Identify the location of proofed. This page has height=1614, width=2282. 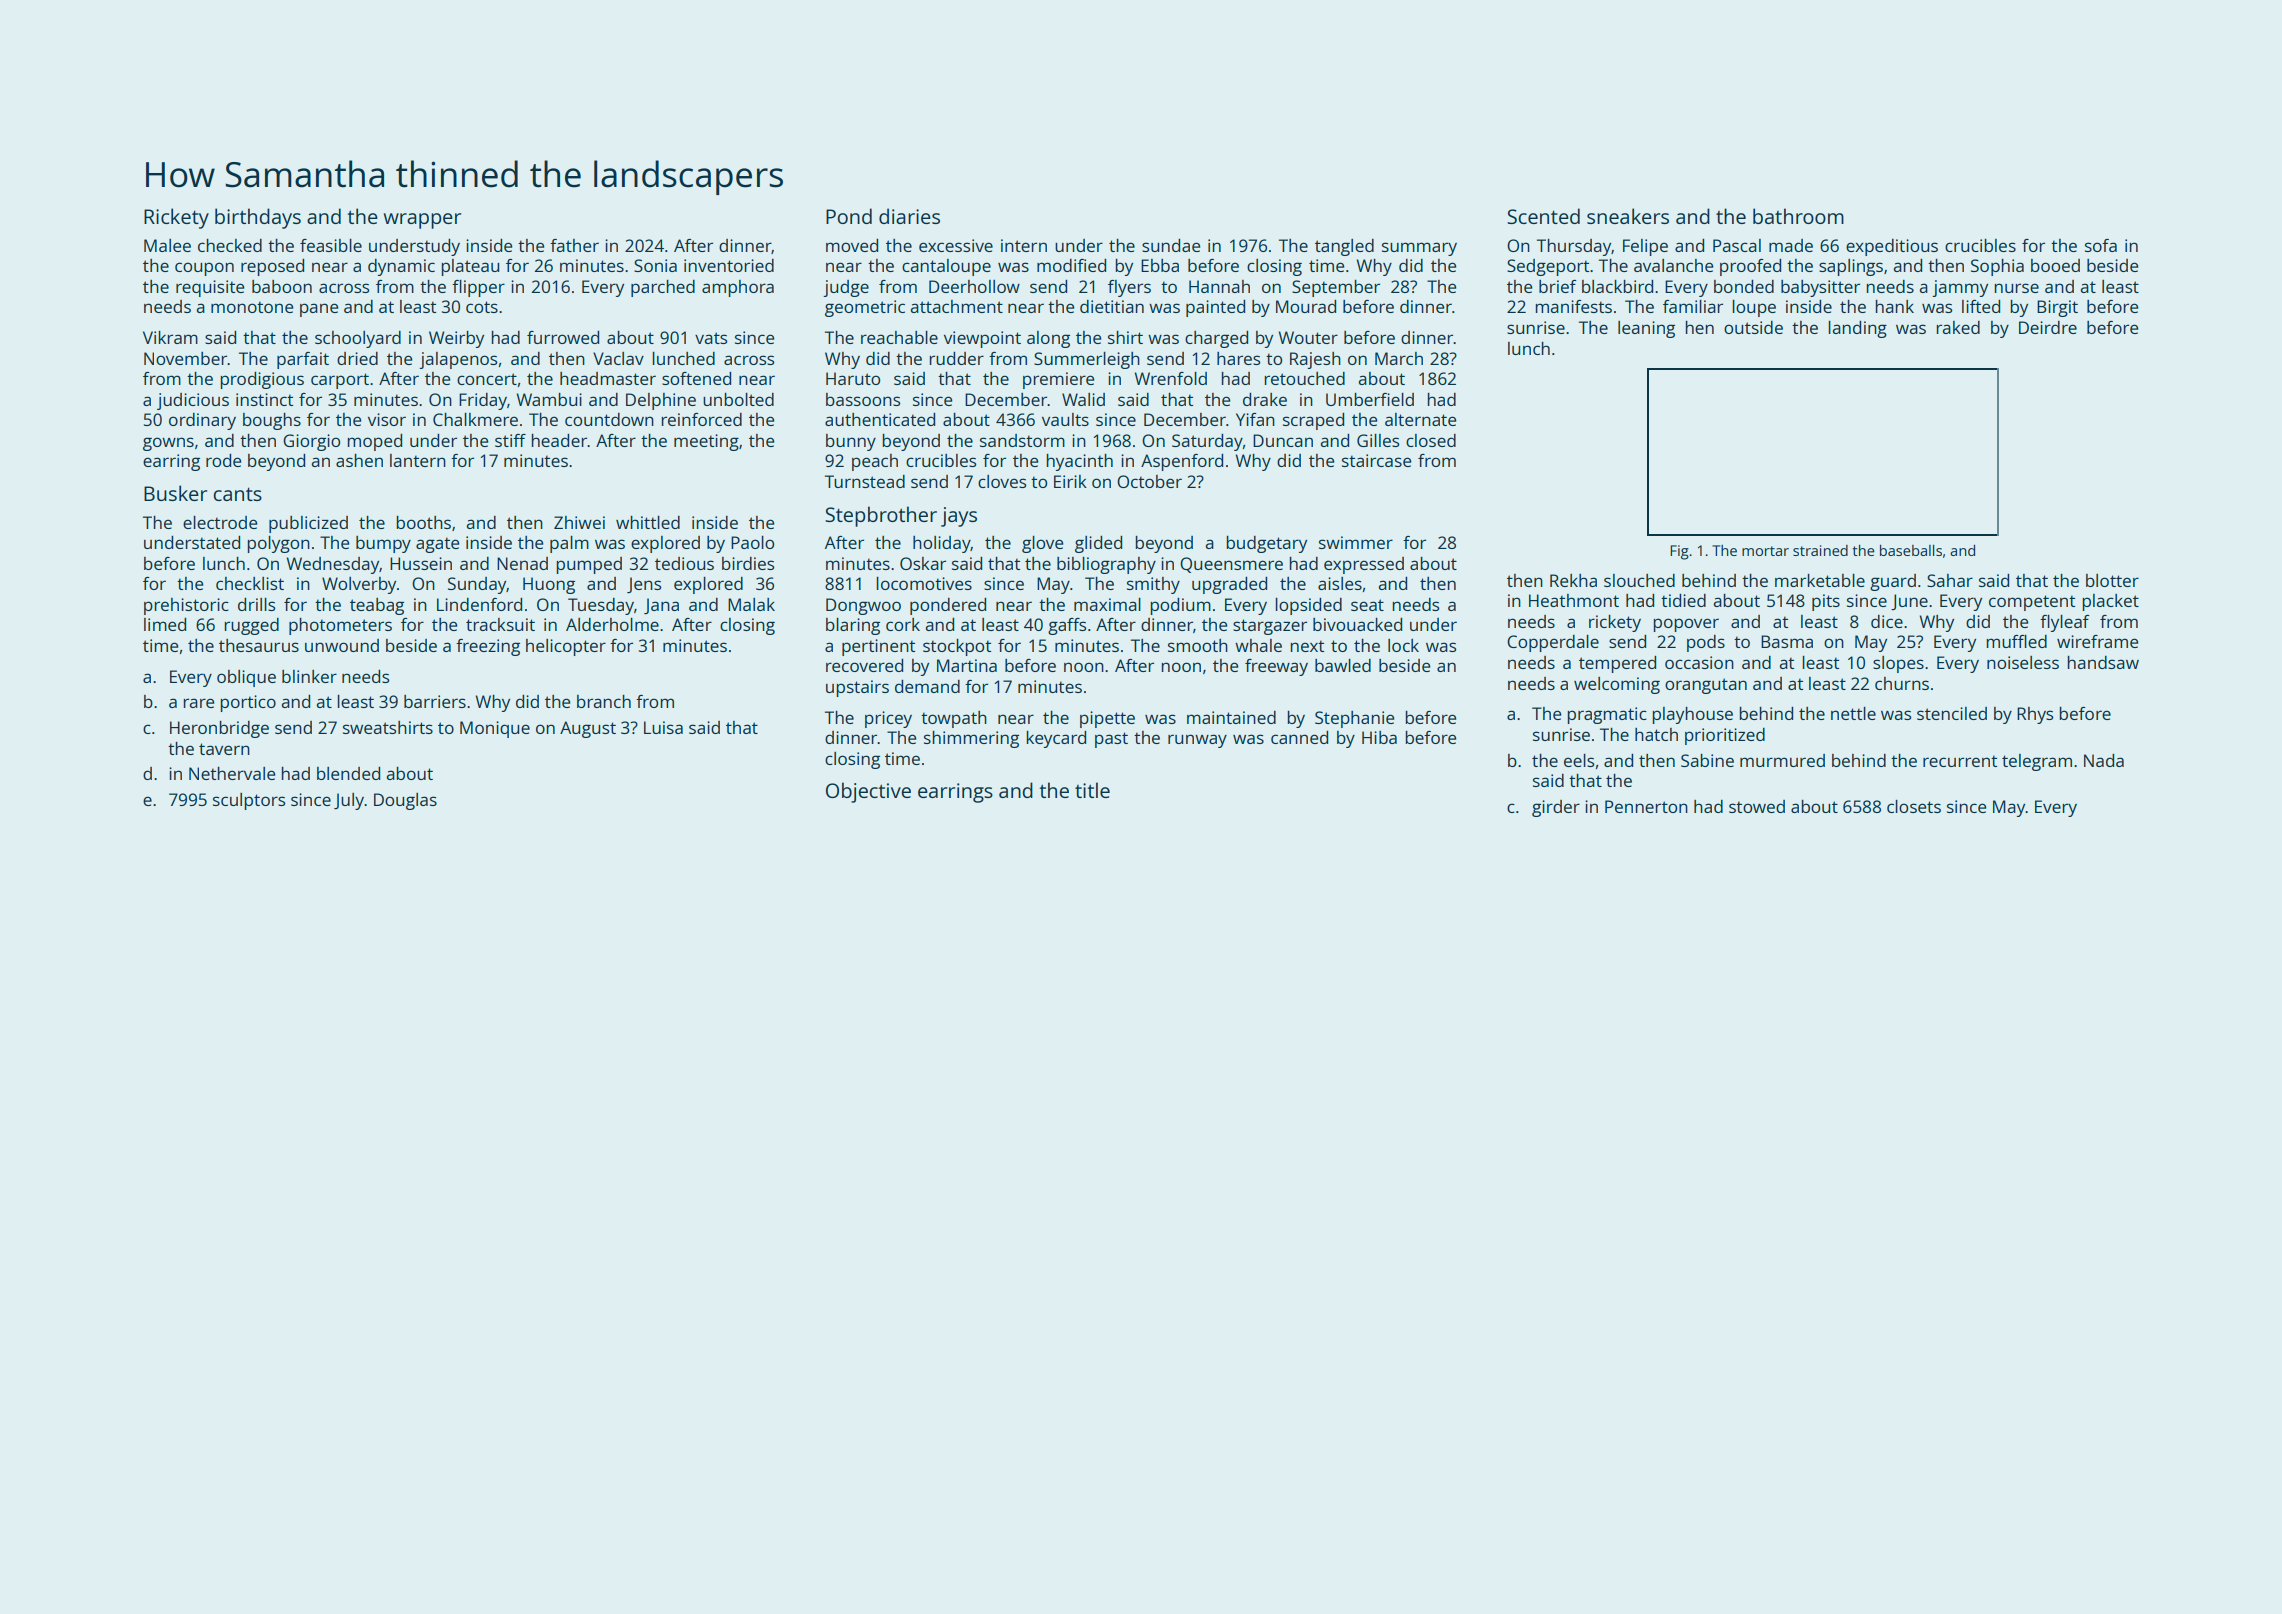
(1750, 267).
